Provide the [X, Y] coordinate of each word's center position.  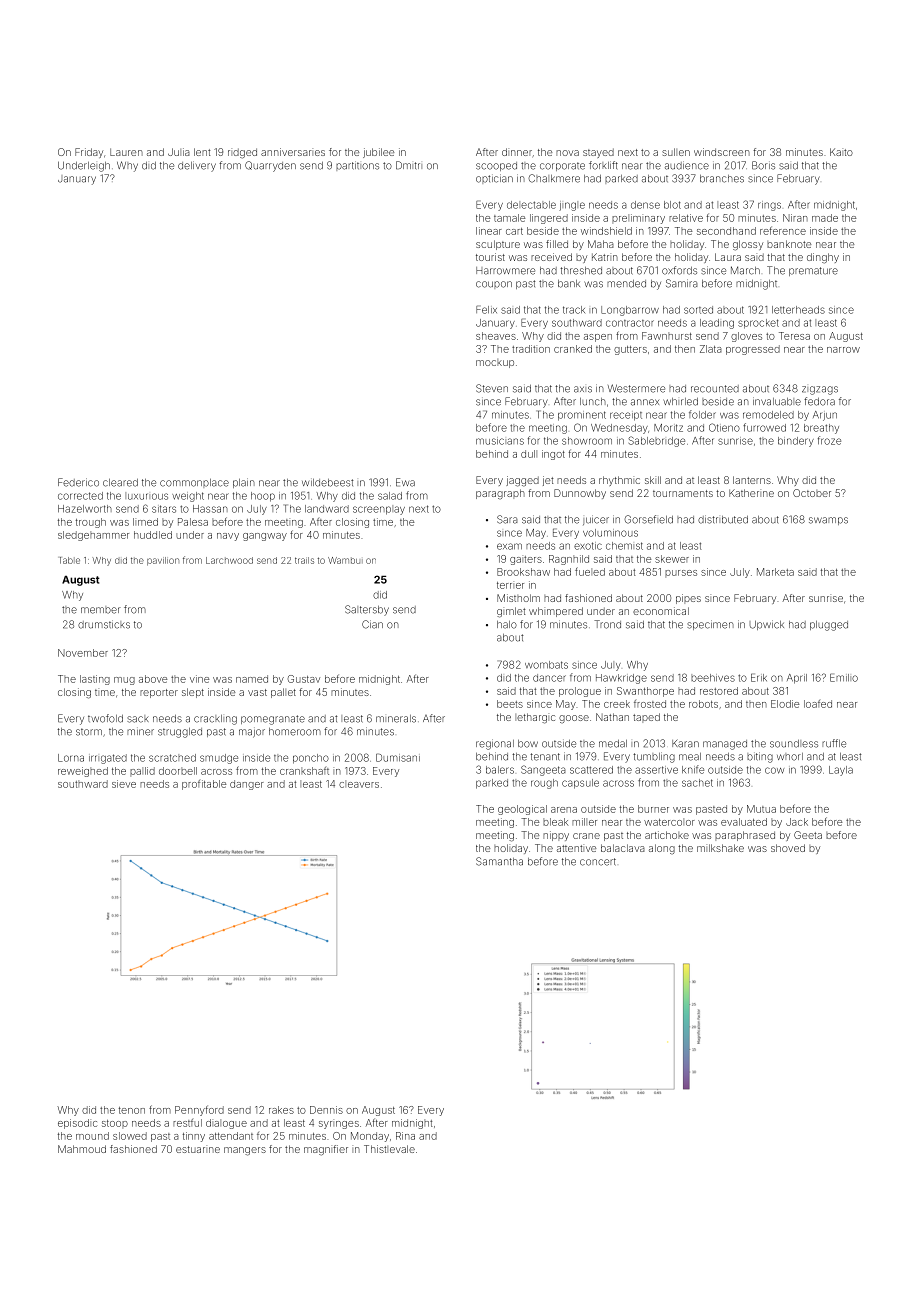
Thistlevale [389, 1149]
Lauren [126, 152]
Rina [405, 1136]
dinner [517, 152]
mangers [245, 1151]
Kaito [841, 152]
